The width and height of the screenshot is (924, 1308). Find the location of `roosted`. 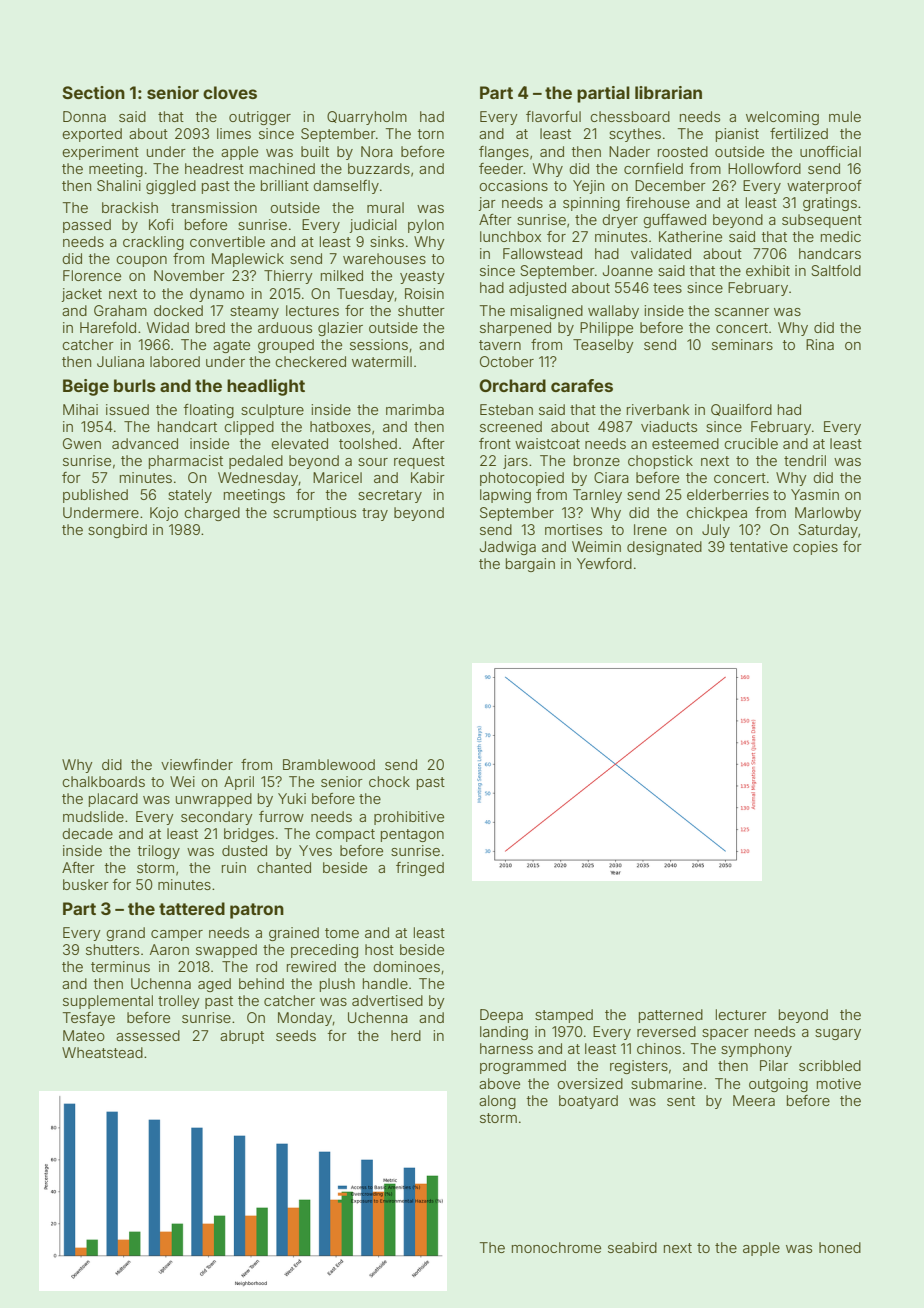

roosted is located at coordinates (683, 151).
